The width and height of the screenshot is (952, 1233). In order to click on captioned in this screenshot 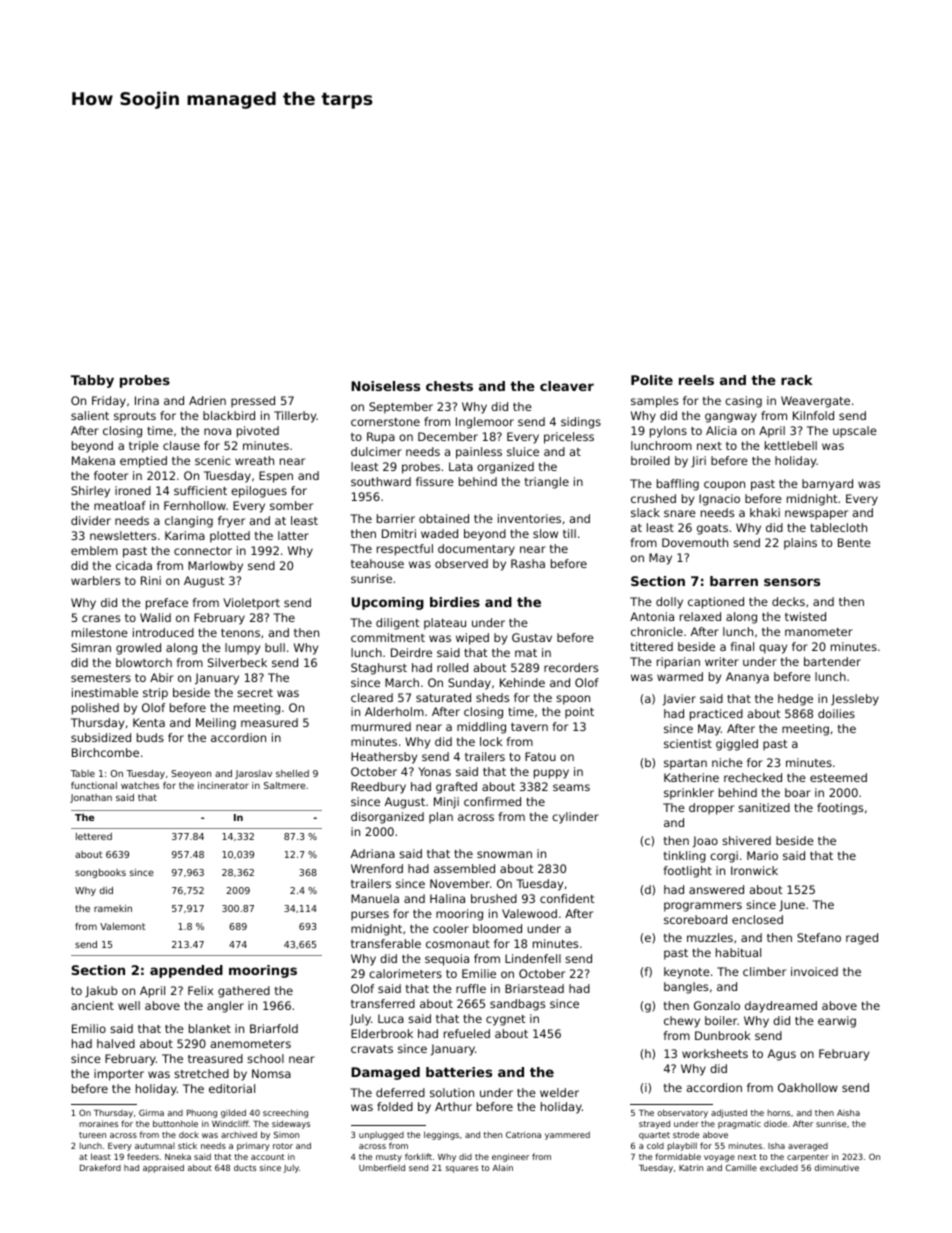, I will do `click(716, 603)`.
